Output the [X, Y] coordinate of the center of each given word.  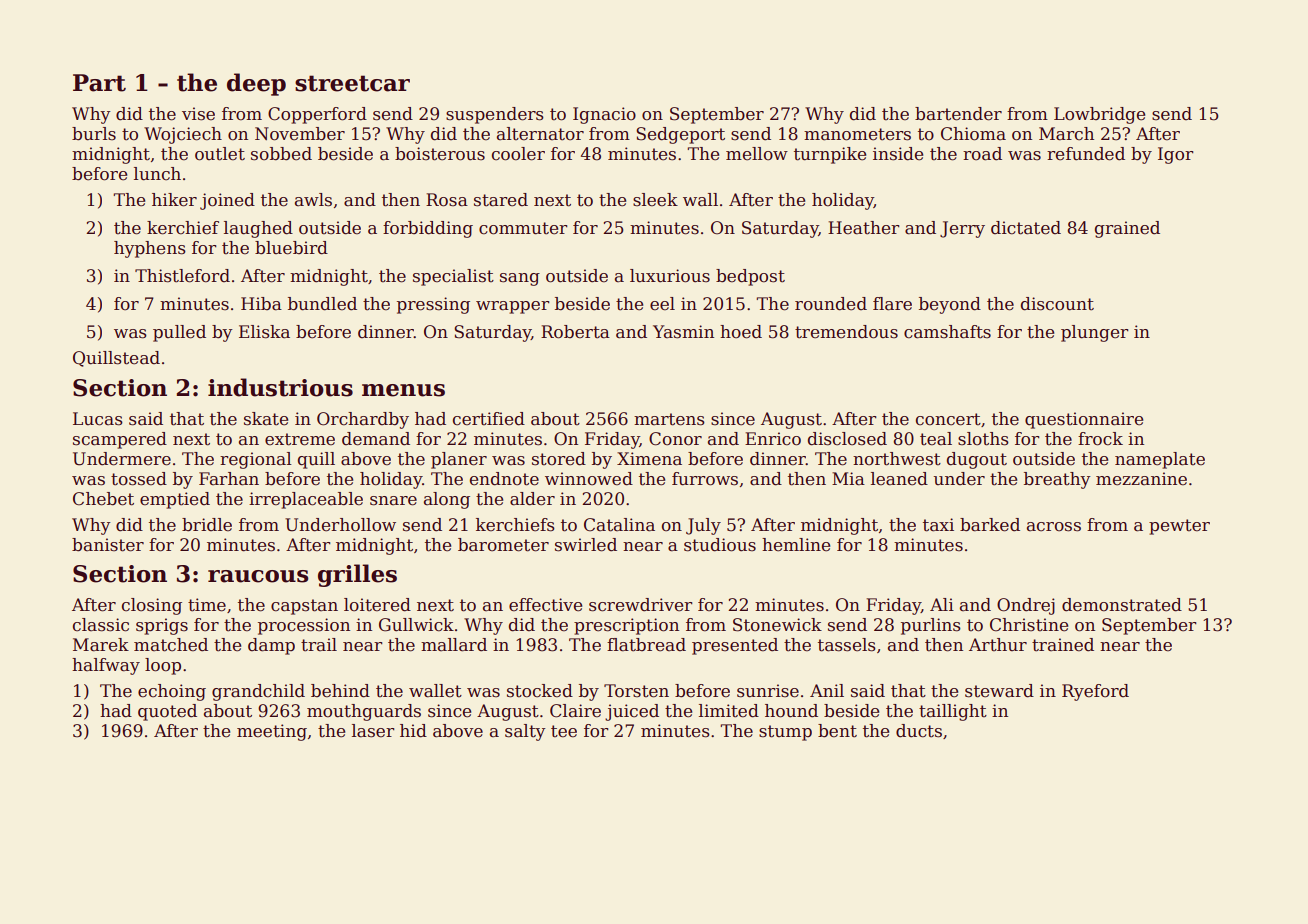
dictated [1026, 228]
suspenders [495, 115]
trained [1063, 645]
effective [545, 605]
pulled [179, 333]
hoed [741, 332]
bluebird [291, 248]
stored [559, 459]
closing [152, 606]
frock [1100, 439]
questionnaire [1084, 420]
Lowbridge [1099, 115]
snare [393, 501]
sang [520, 279]
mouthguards [364, 712]
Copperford [317, 115]
